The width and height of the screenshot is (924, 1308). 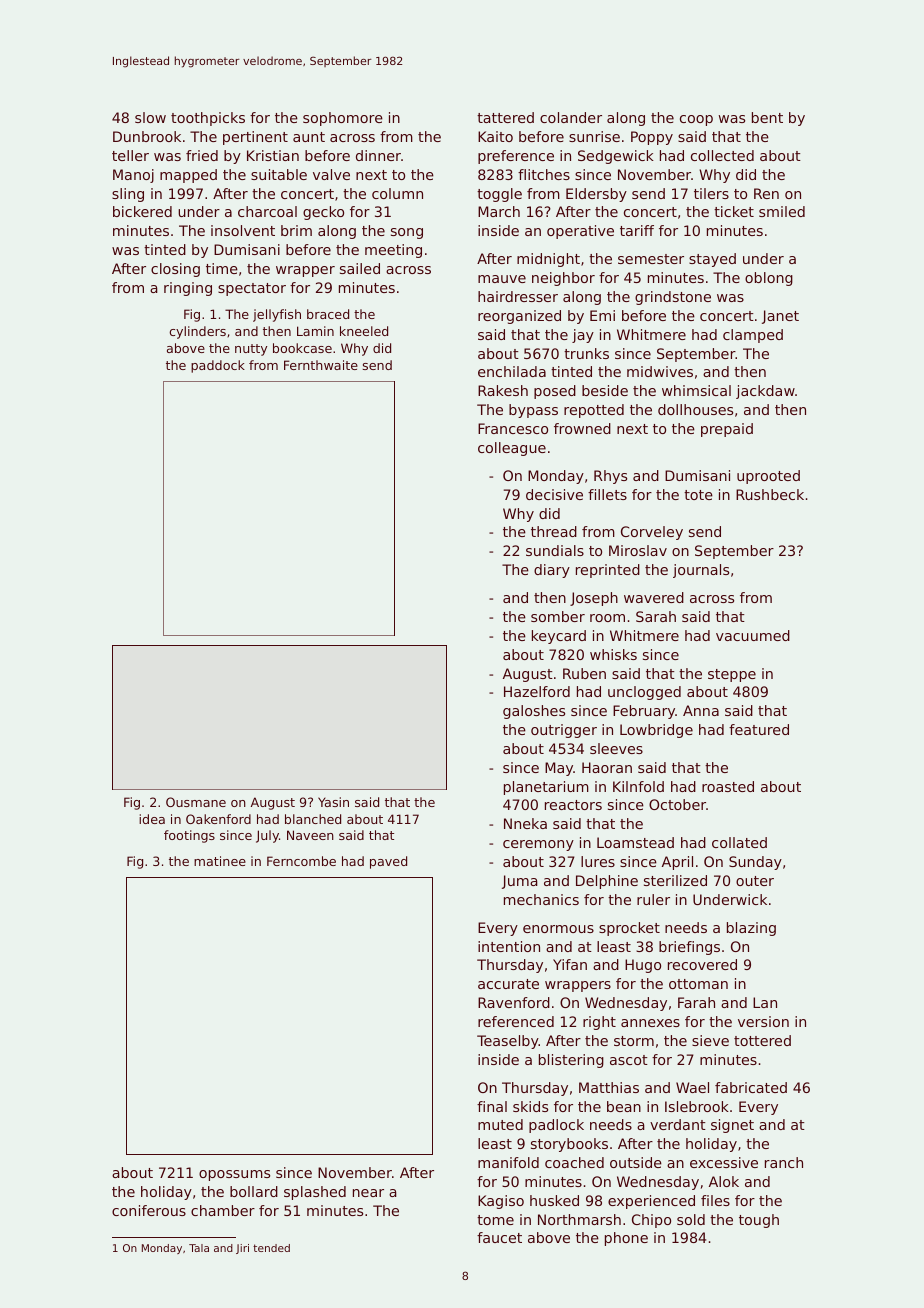 What do you see at coordinates (767, 117) in the screenshot?
I see `bent` at bounding box center [767, 117].
